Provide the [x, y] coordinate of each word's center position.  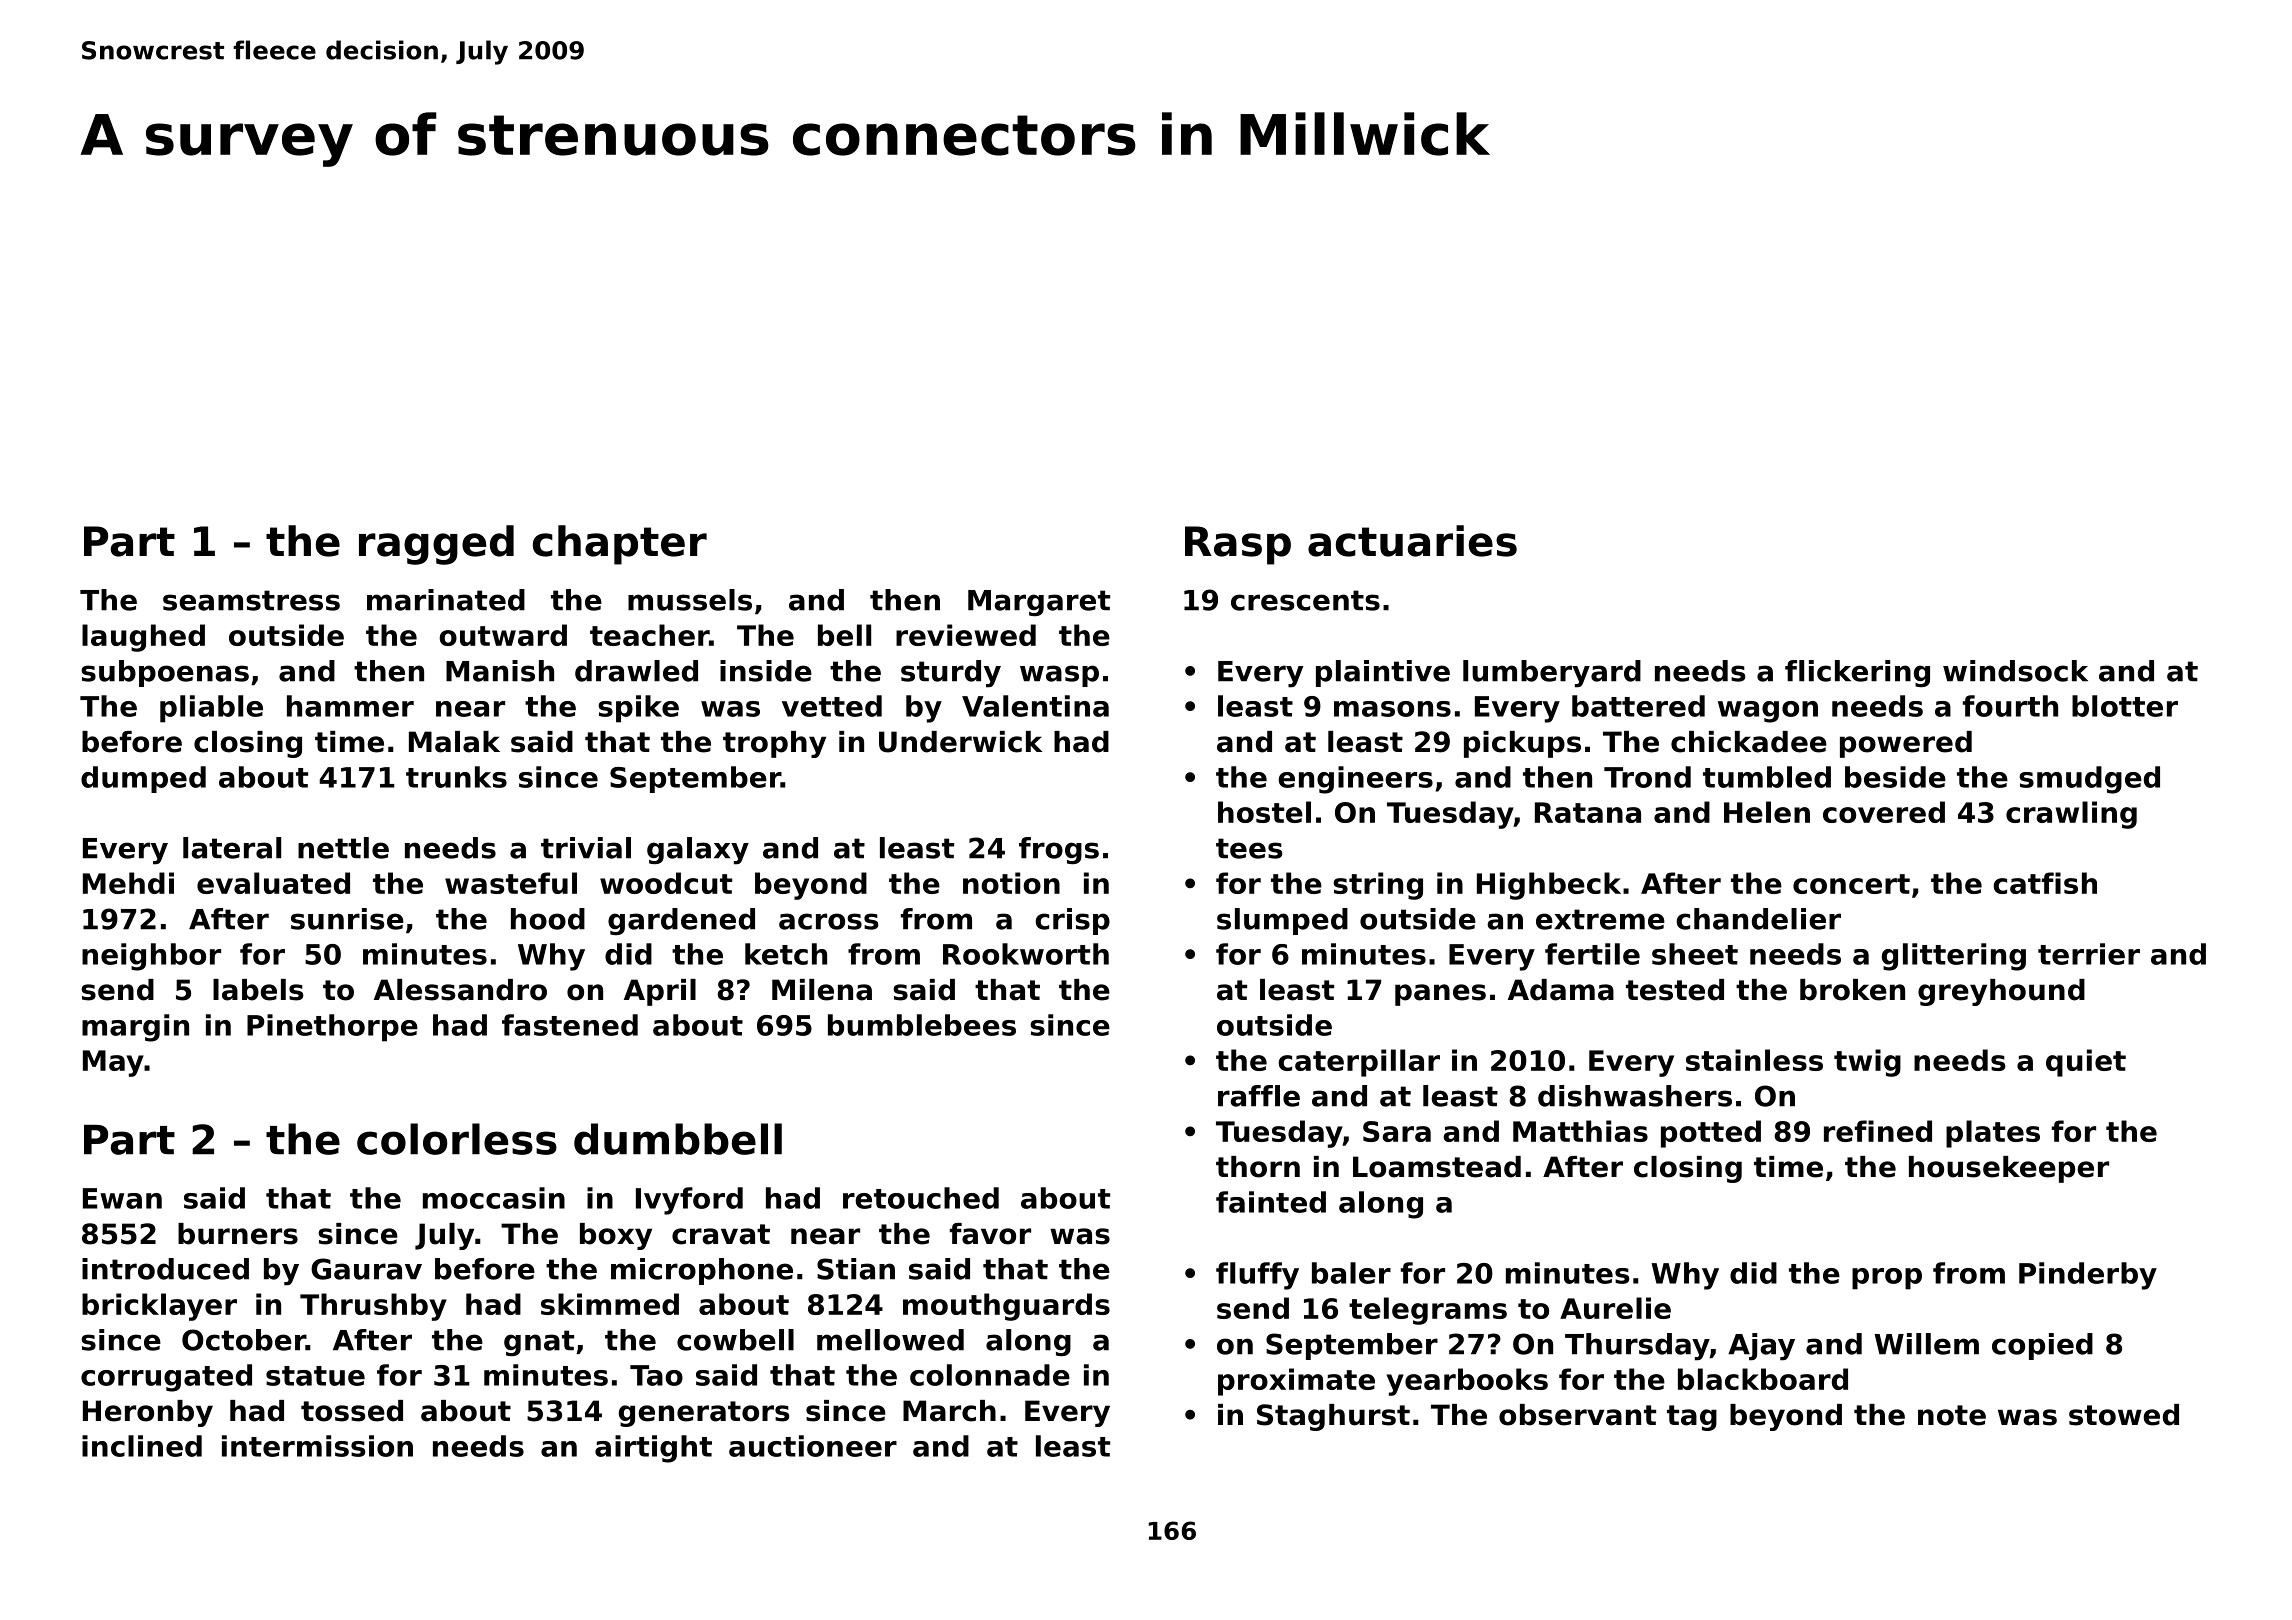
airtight [653, 1449]
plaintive [1383, 673]
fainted [1271, 1202]
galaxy [698, 851]
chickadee [1749, 742]
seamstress [251, 600]
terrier [2089, 954]
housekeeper [2009, 1169]
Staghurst [1333, 1417]
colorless [457, 1139]
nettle [343, 848]
